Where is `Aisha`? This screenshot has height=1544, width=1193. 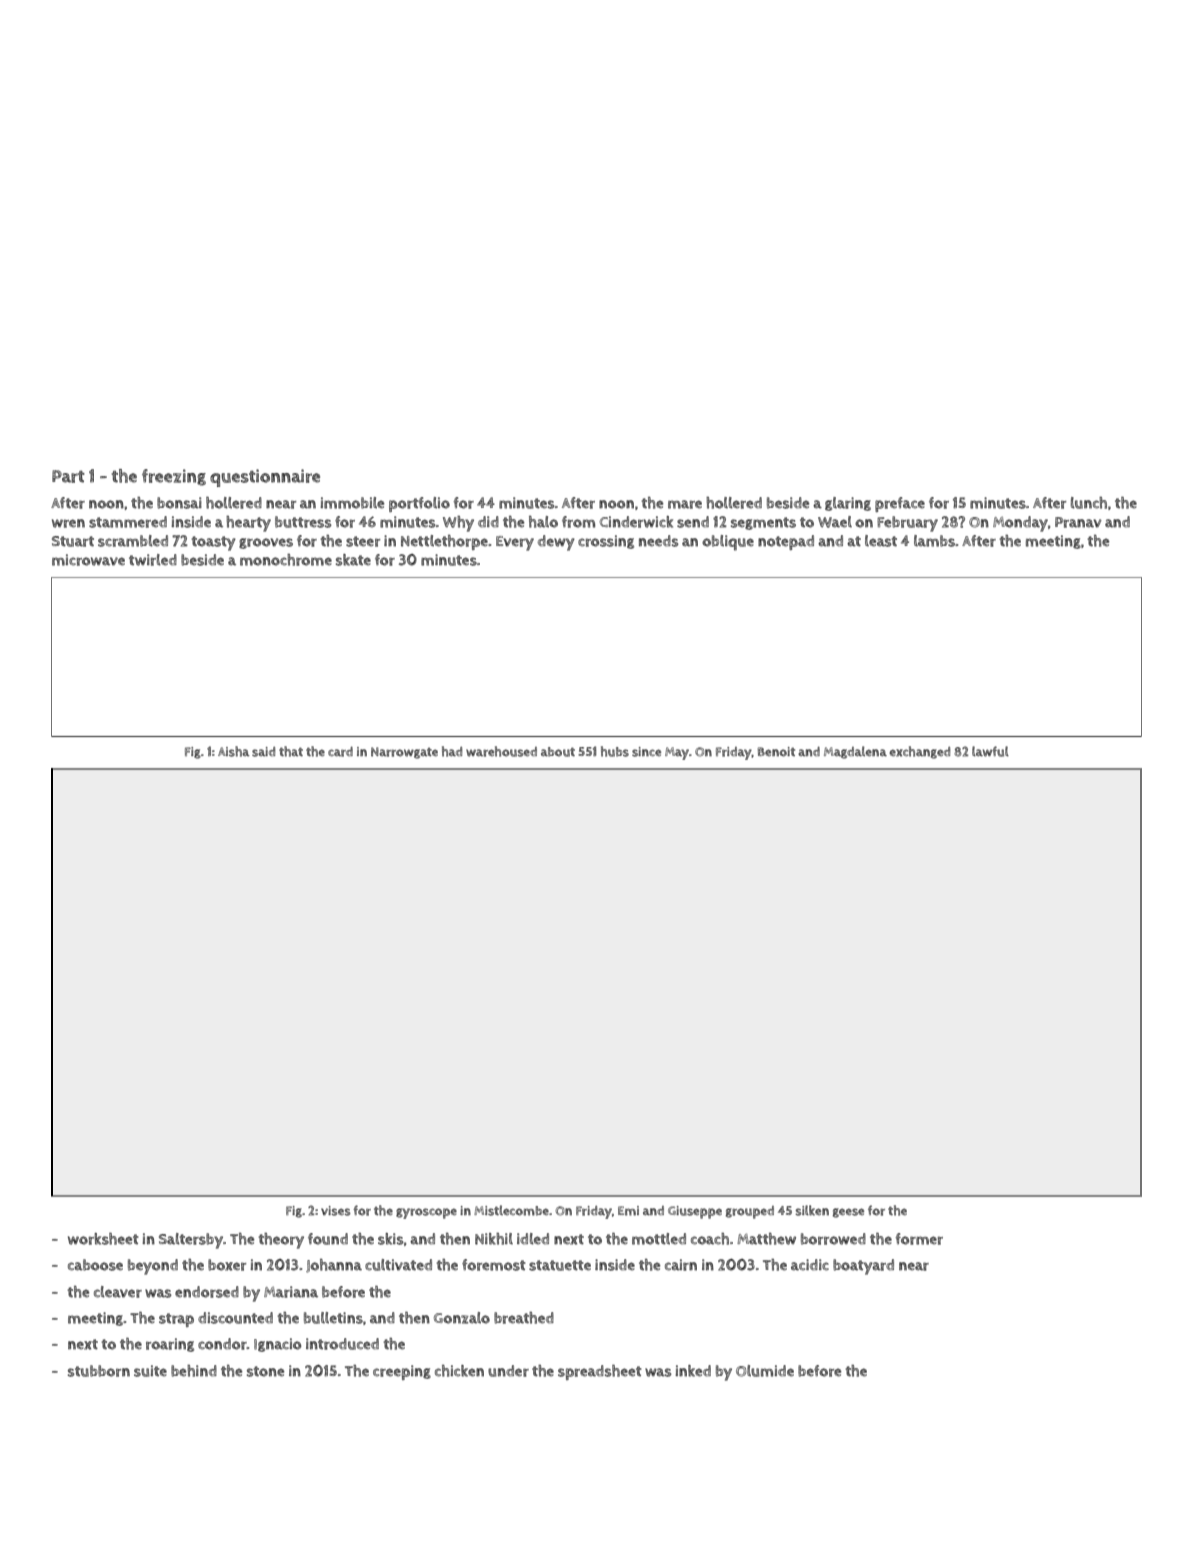 Aisha is located at coordinates (234, 751).
